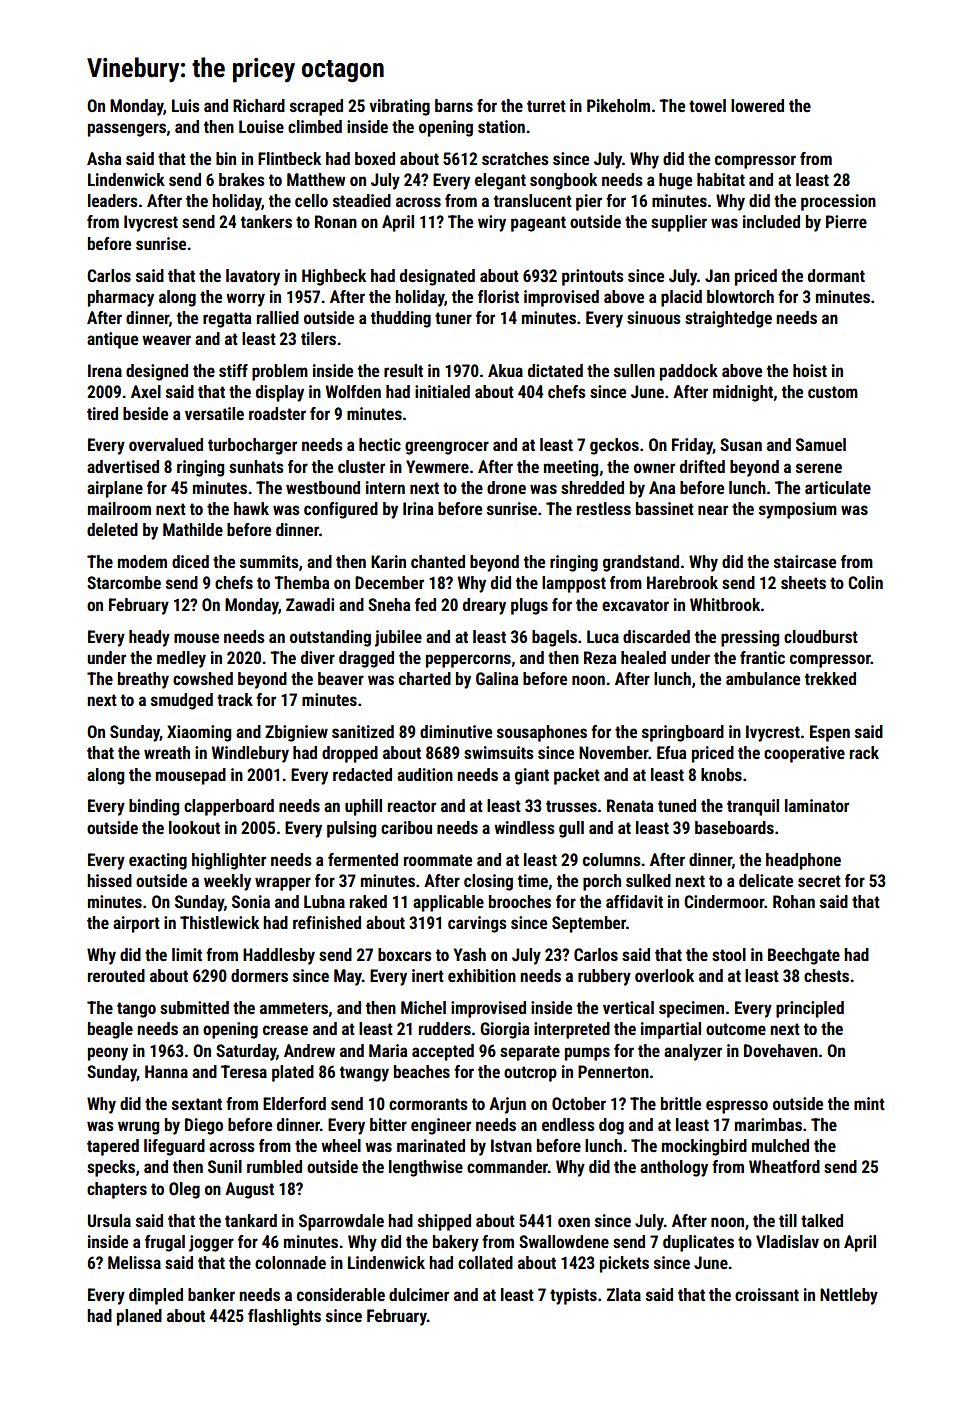  I want to click on included, so click(771, 221).
